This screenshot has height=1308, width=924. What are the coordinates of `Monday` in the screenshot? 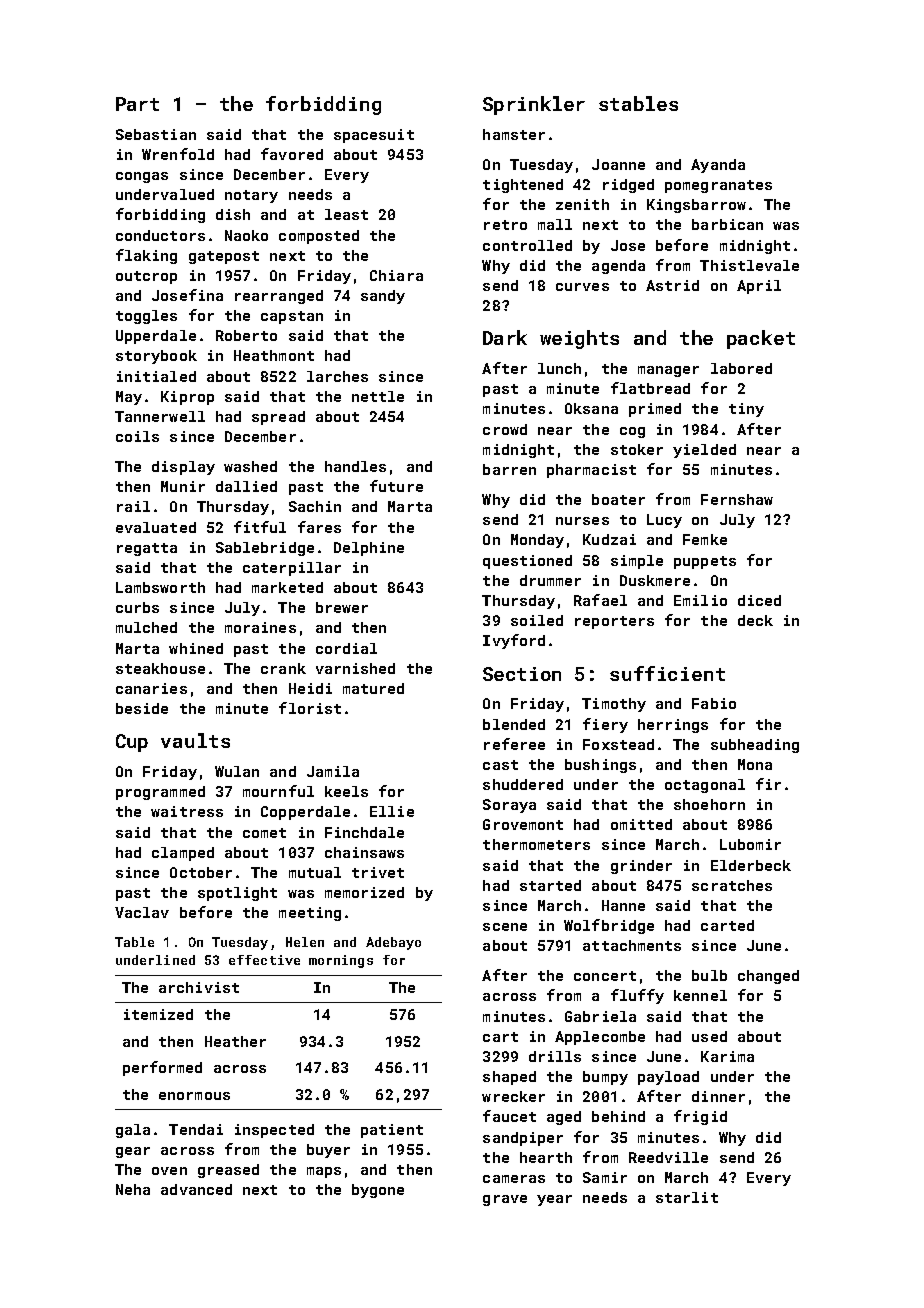 It's located at (537, 541).
